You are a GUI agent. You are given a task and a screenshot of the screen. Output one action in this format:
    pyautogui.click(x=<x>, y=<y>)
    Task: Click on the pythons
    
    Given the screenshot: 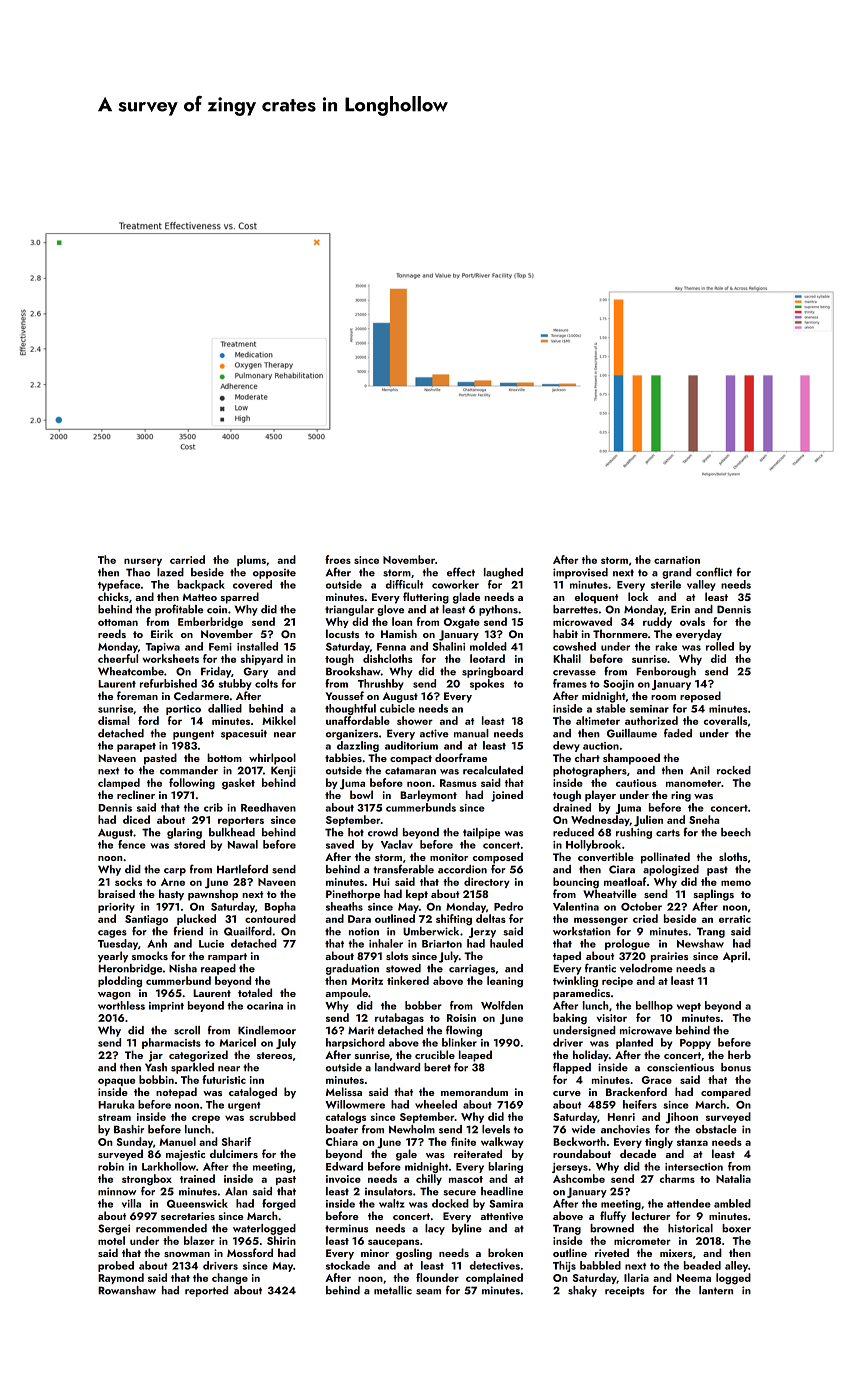 What is the action you would take?
    pyautogui.click(x=498, y=610)
